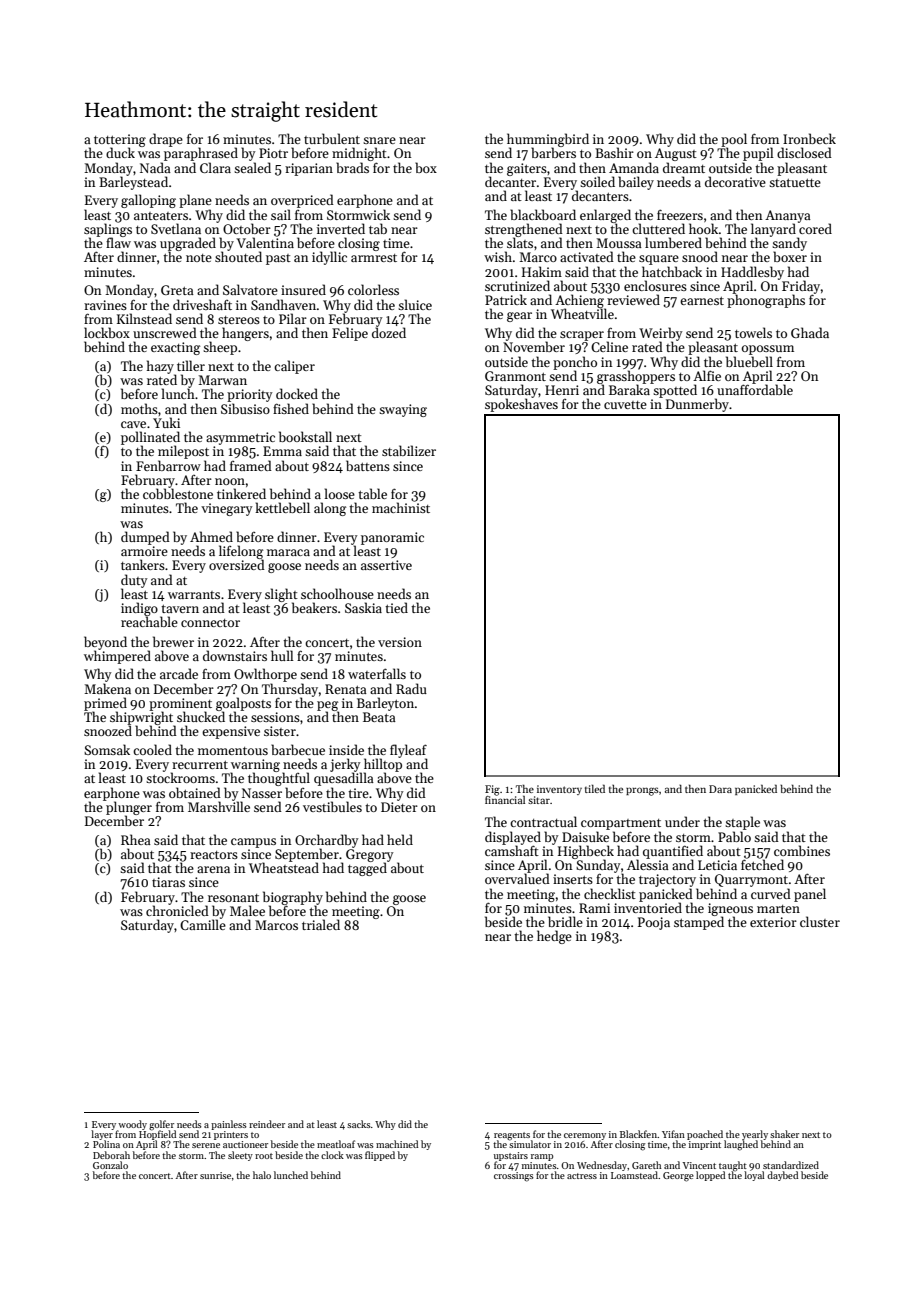 This screenshot has height=1314, width=924. What do you see at coordinates (166, 140) in the screenshot?
I see `drape` at bounding box center [166, 140].
